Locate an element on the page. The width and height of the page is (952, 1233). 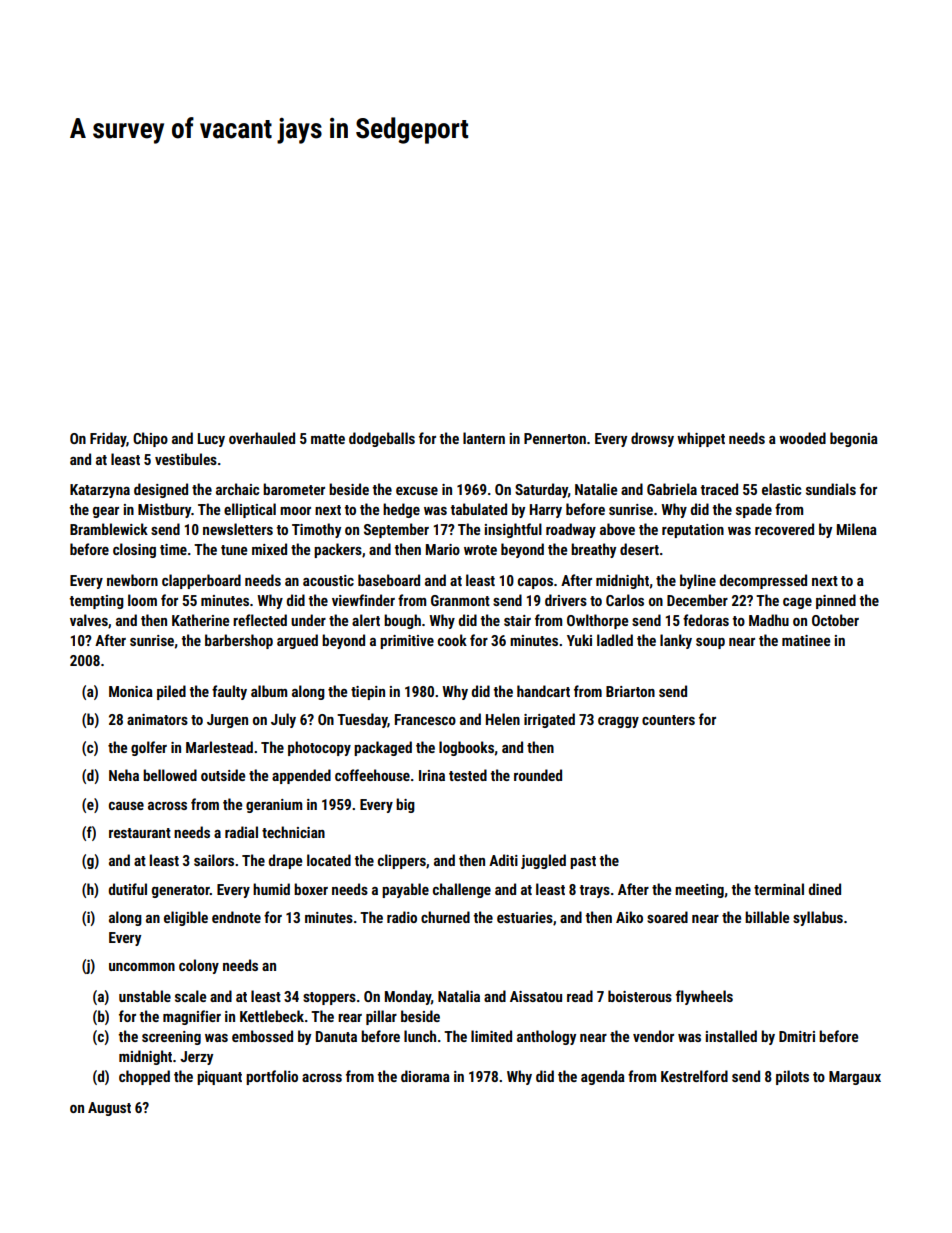
lantern is located at coordinates (484, 438).
